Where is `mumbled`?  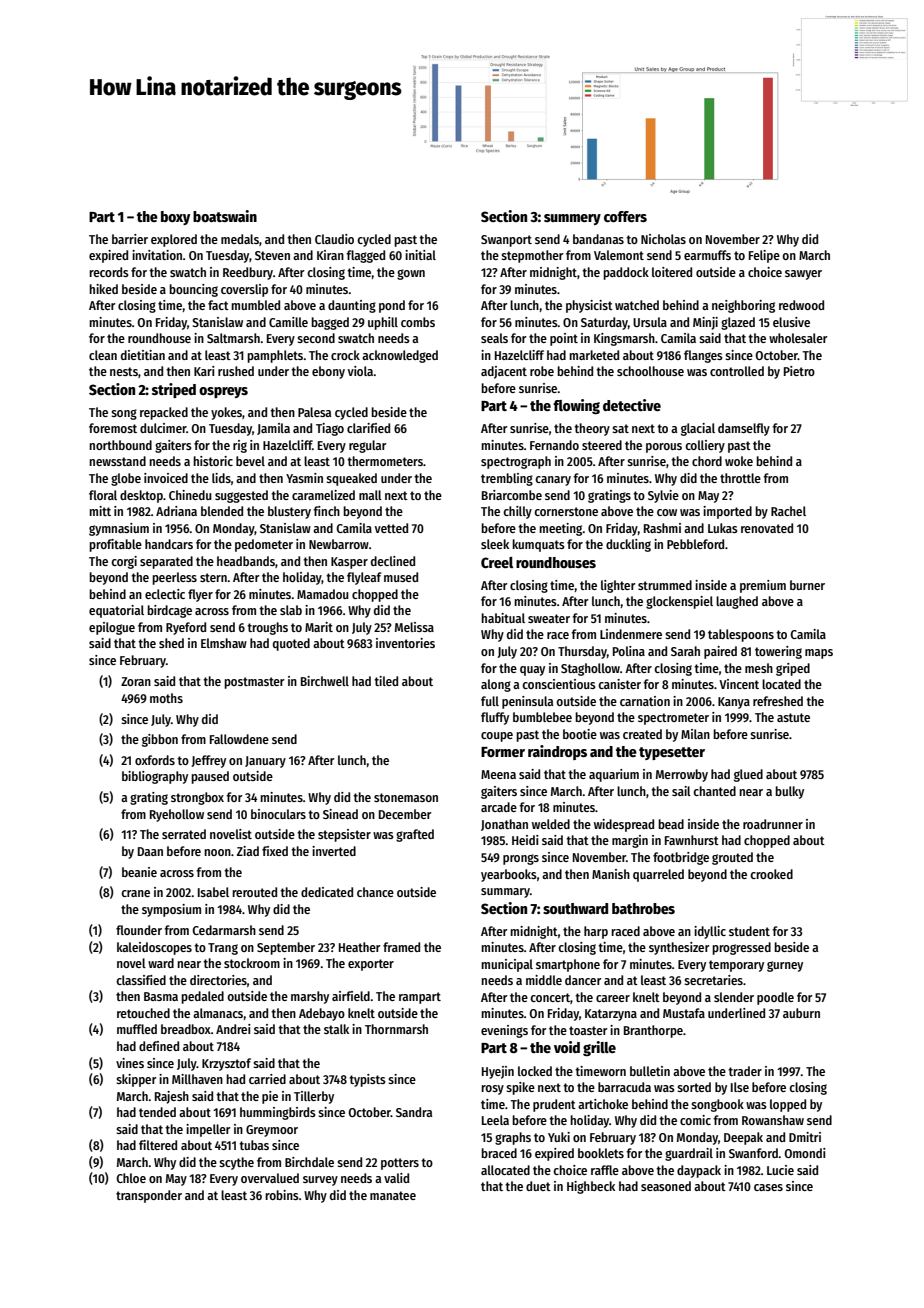
mumbled is located at coordinates (255, 305).
